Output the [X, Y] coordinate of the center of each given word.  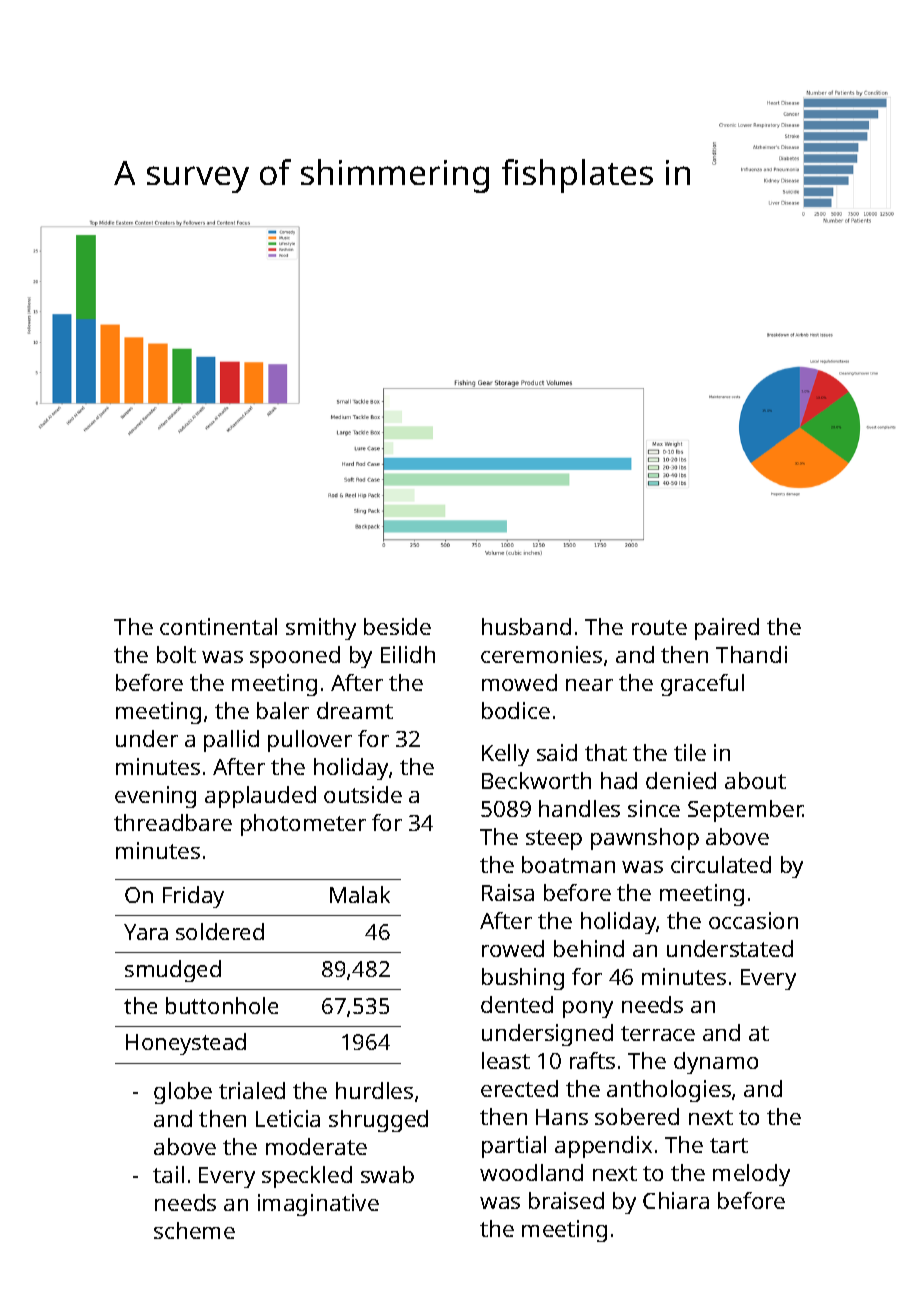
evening [155, 797]
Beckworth [536, 780]
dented [517, 1004]
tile [690, 752]
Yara [146, 932]
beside [397, 626]
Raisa [508, 892]
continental [218, 626]
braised [566, 1200]
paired [727, 629]
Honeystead [186, 1044]
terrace [658, 1033]
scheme [194, 1230]
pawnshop [645, 839]
